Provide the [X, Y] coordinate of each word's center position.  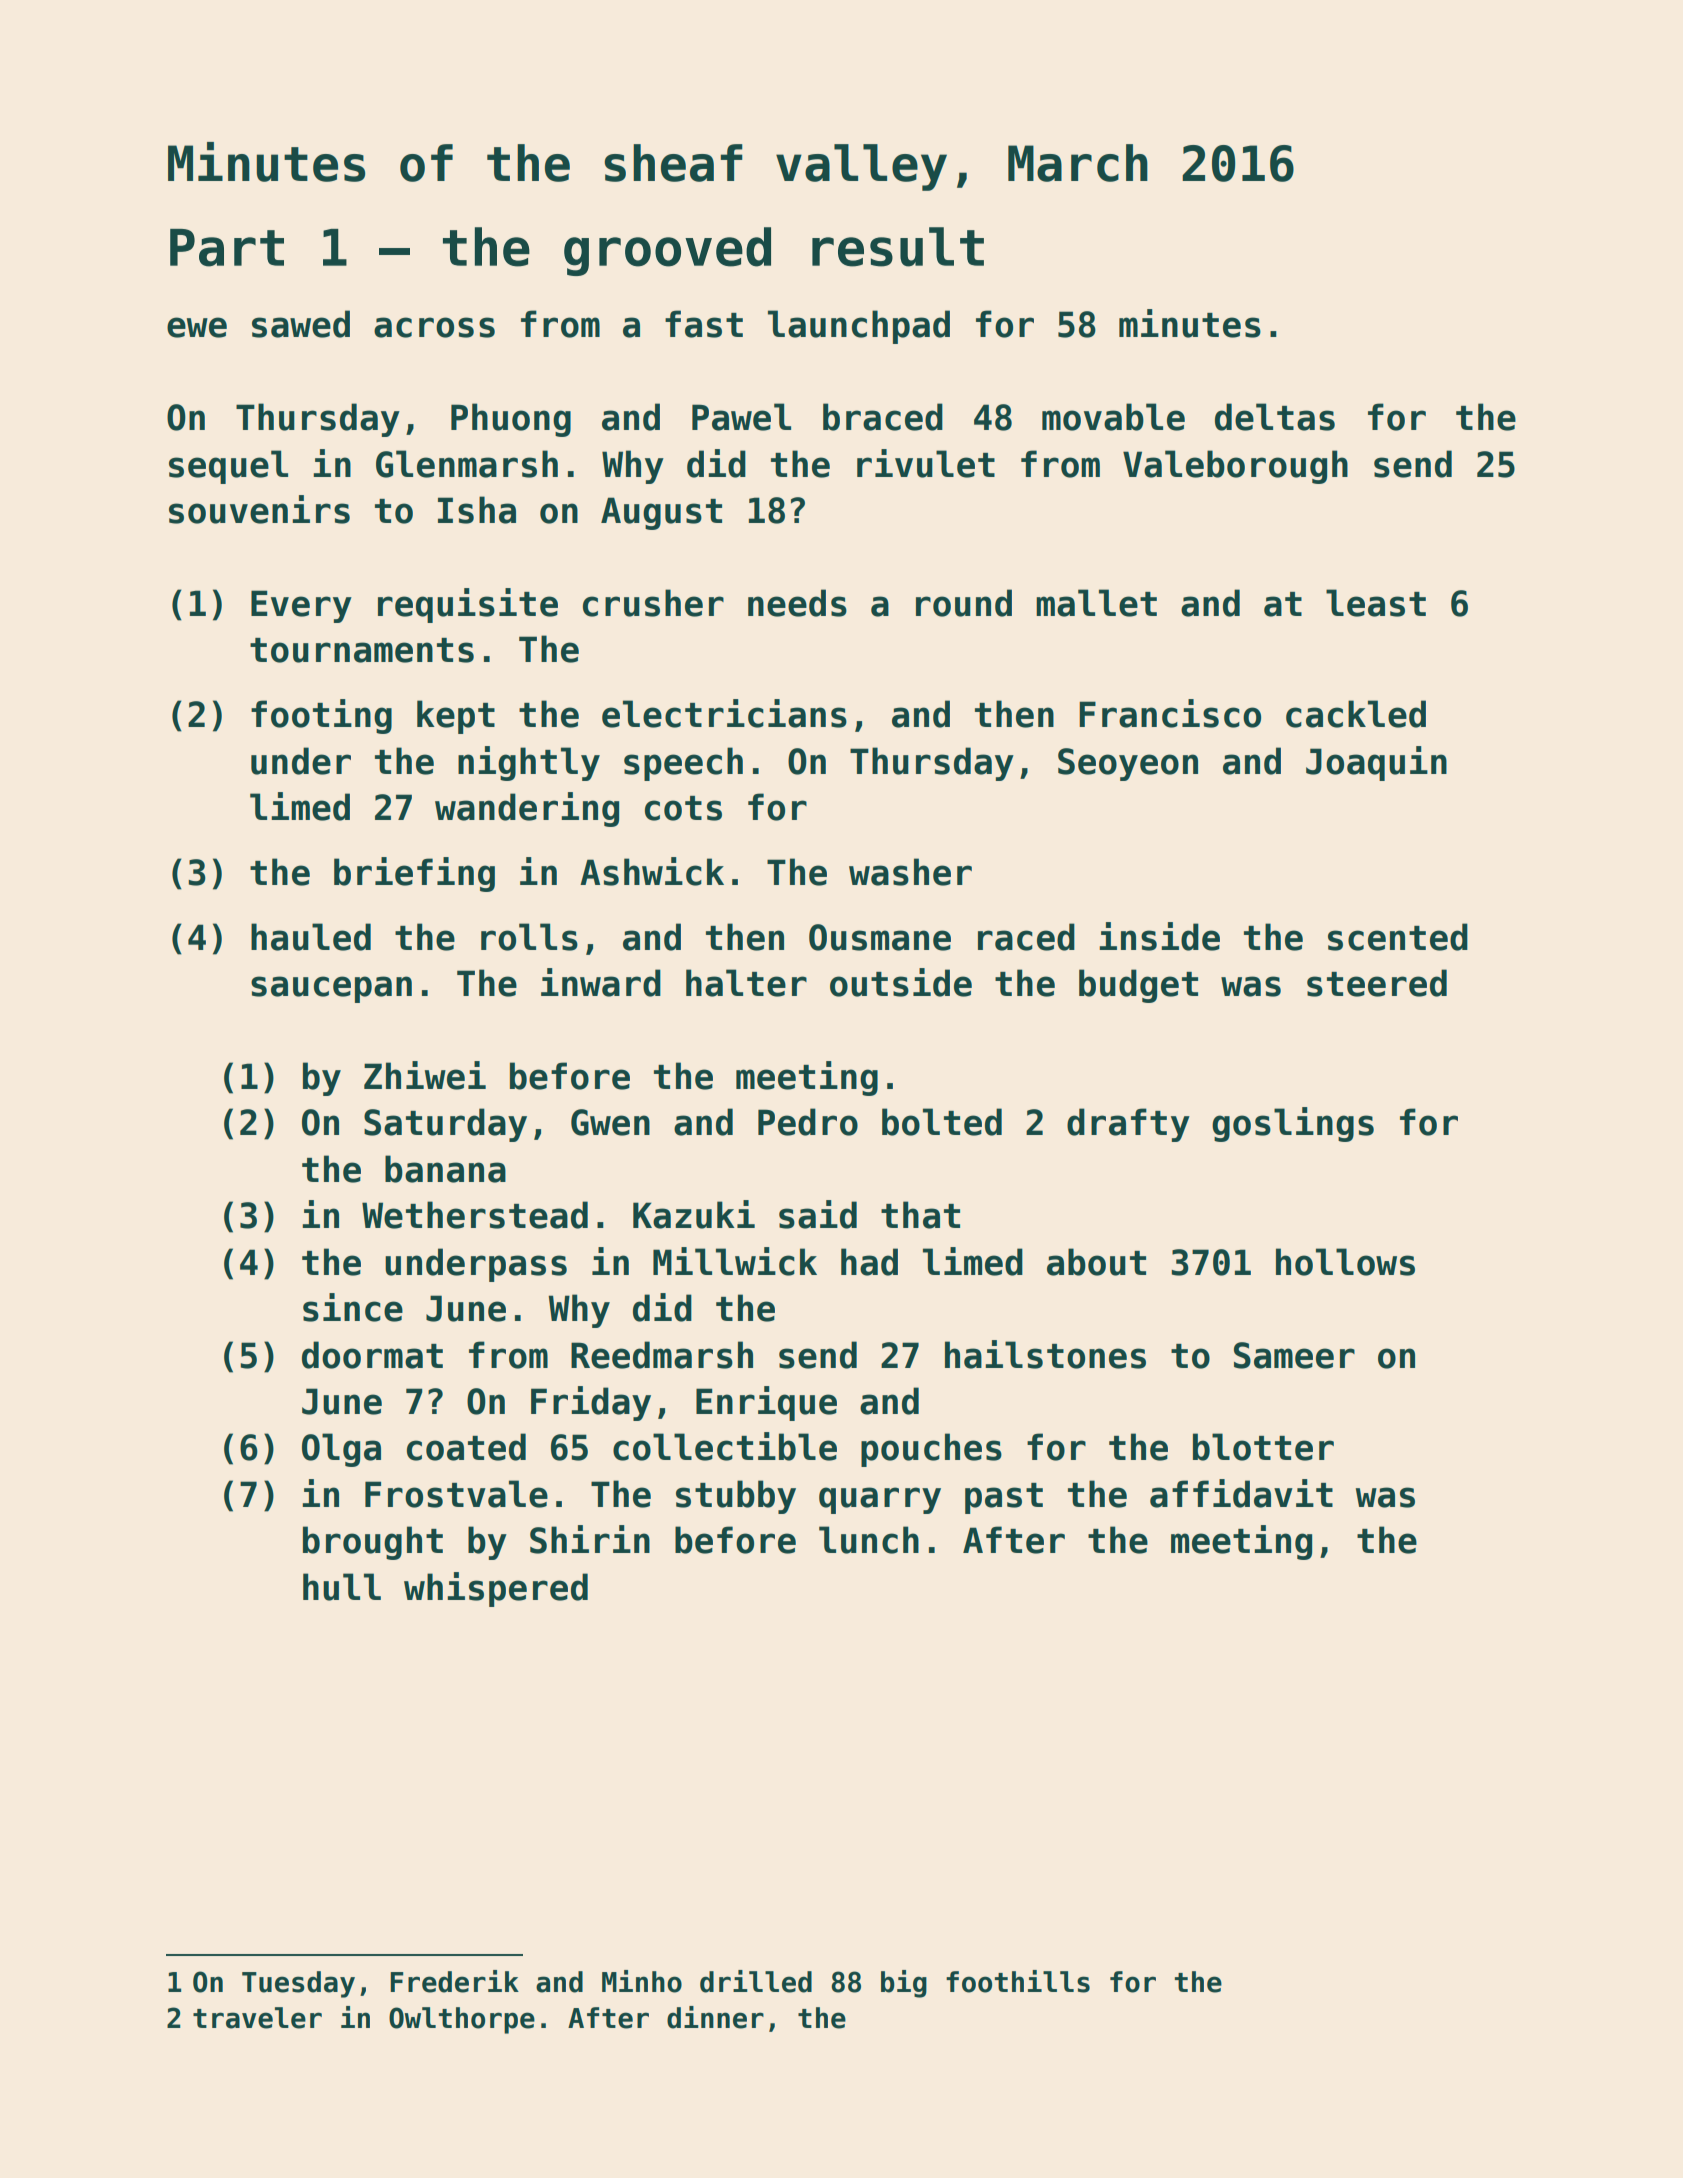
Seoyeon [1128, 764]
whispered [496, 1589]
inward [601, 982]
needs [797, 603]
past [1004, 1498]
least [1376, 603]
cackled [1356, 714]
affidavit [1241, 1493]
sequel [228, 467]
